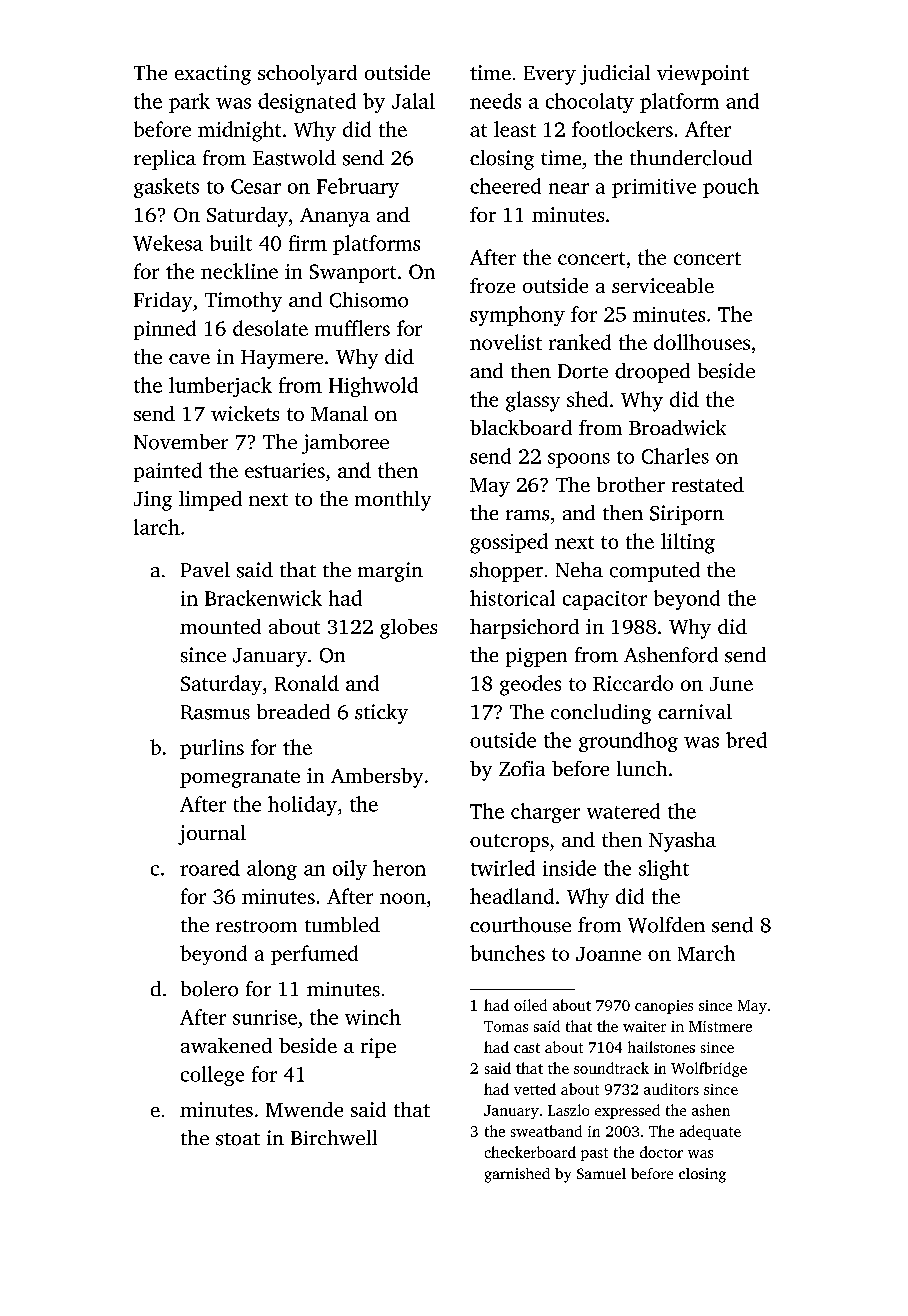 The image size is (908, 1316). Describe the element at coordinates (661, 1047) in the screenshot. I see `hailstones` at that location.
